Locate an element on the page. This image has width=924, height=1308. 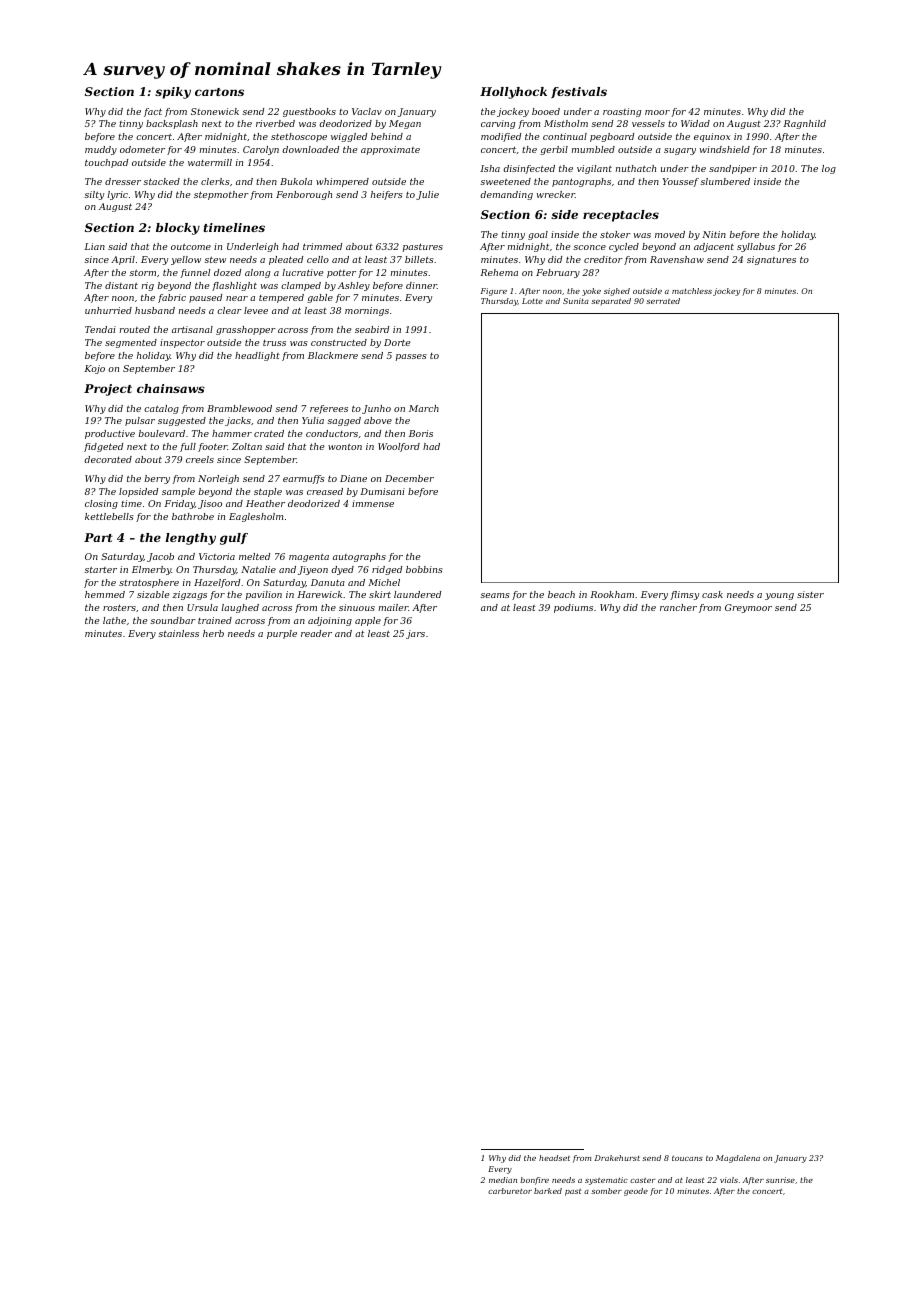
festivals is located at coordinates (579, 92).
